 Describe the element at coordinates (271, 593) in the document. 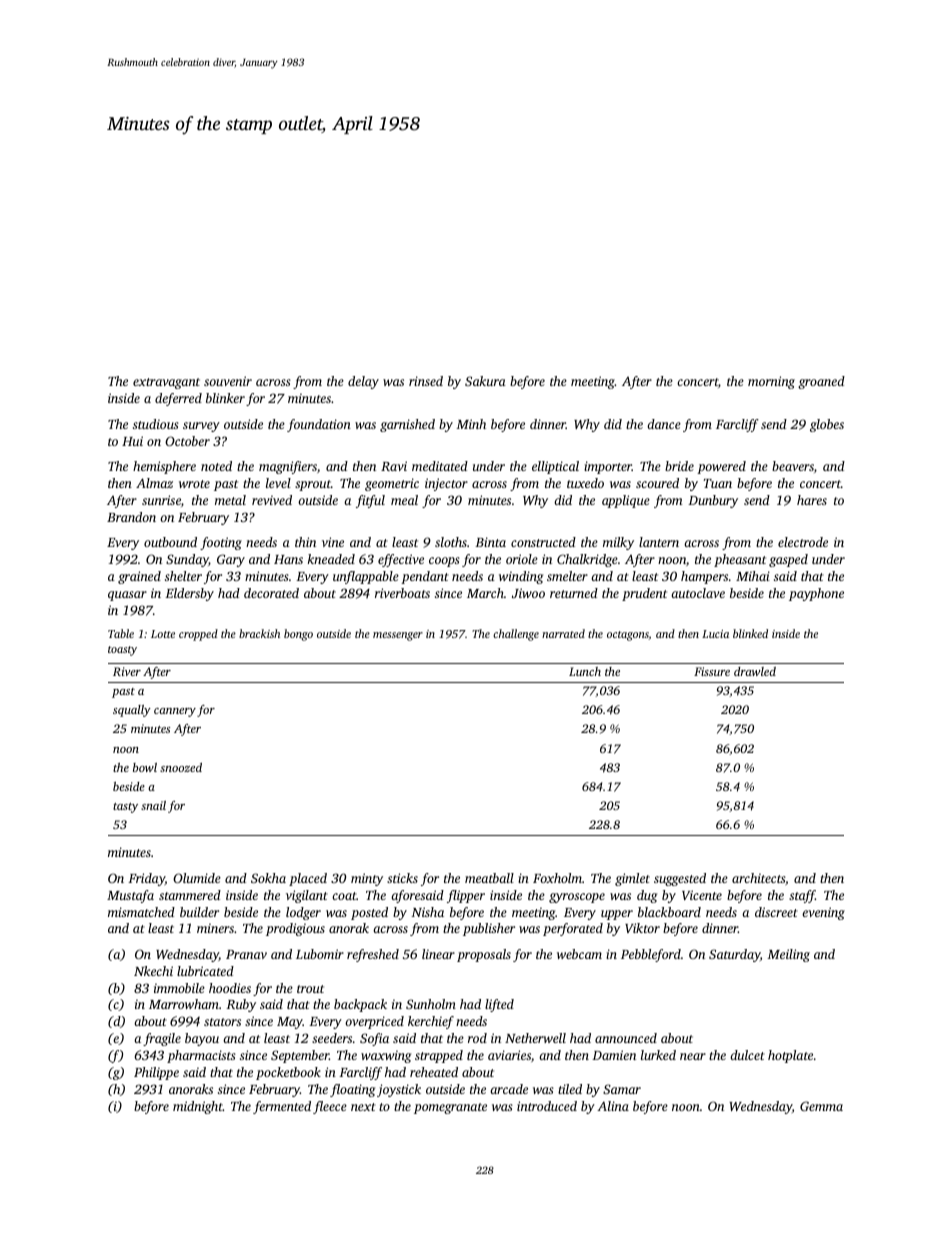

I see `decorated` at that location.
